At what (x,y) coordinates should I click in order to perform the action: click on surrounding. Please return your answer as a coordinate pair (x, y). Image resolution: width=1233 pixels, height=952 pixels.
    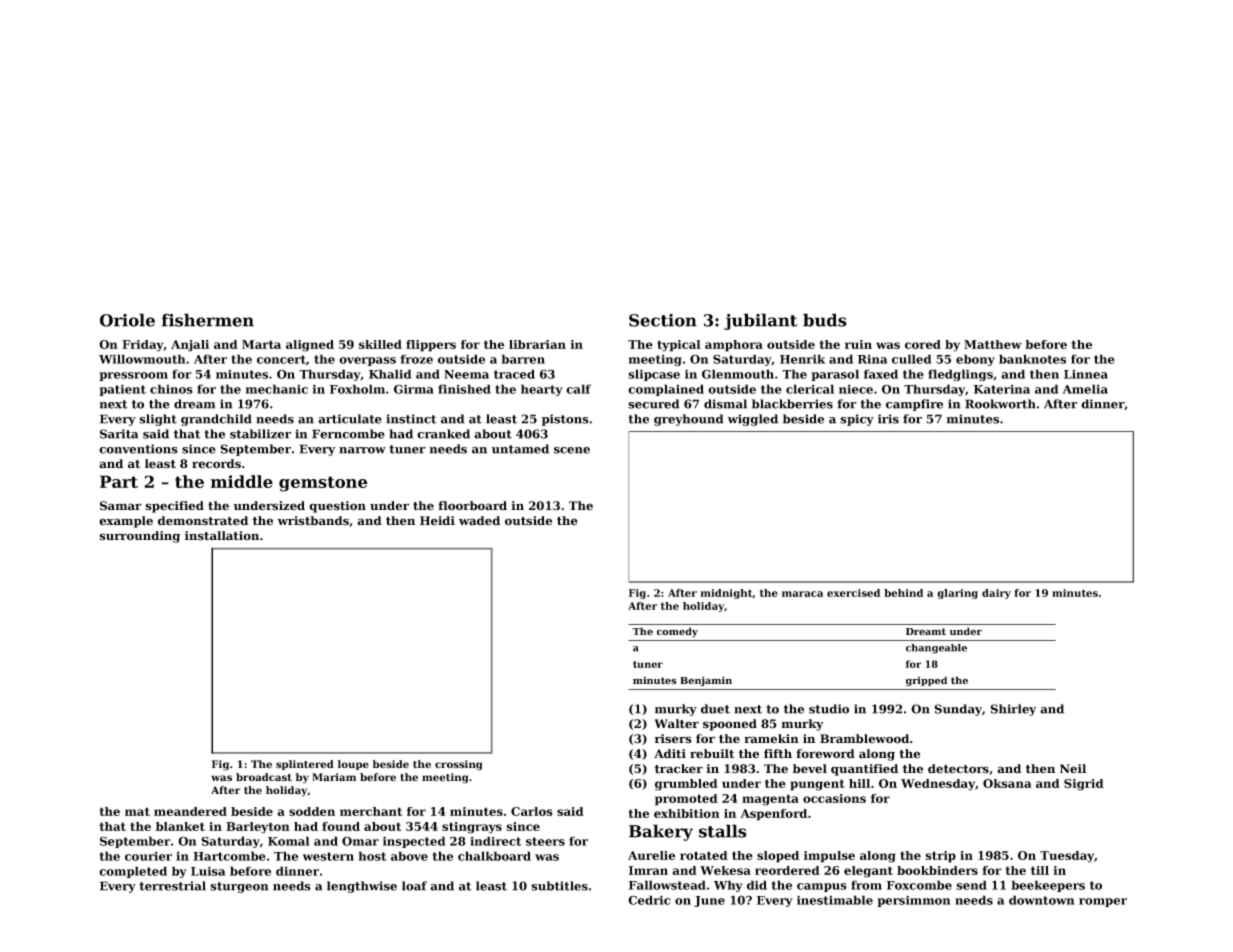
    Looking at the image, I should click on (139, 537).
